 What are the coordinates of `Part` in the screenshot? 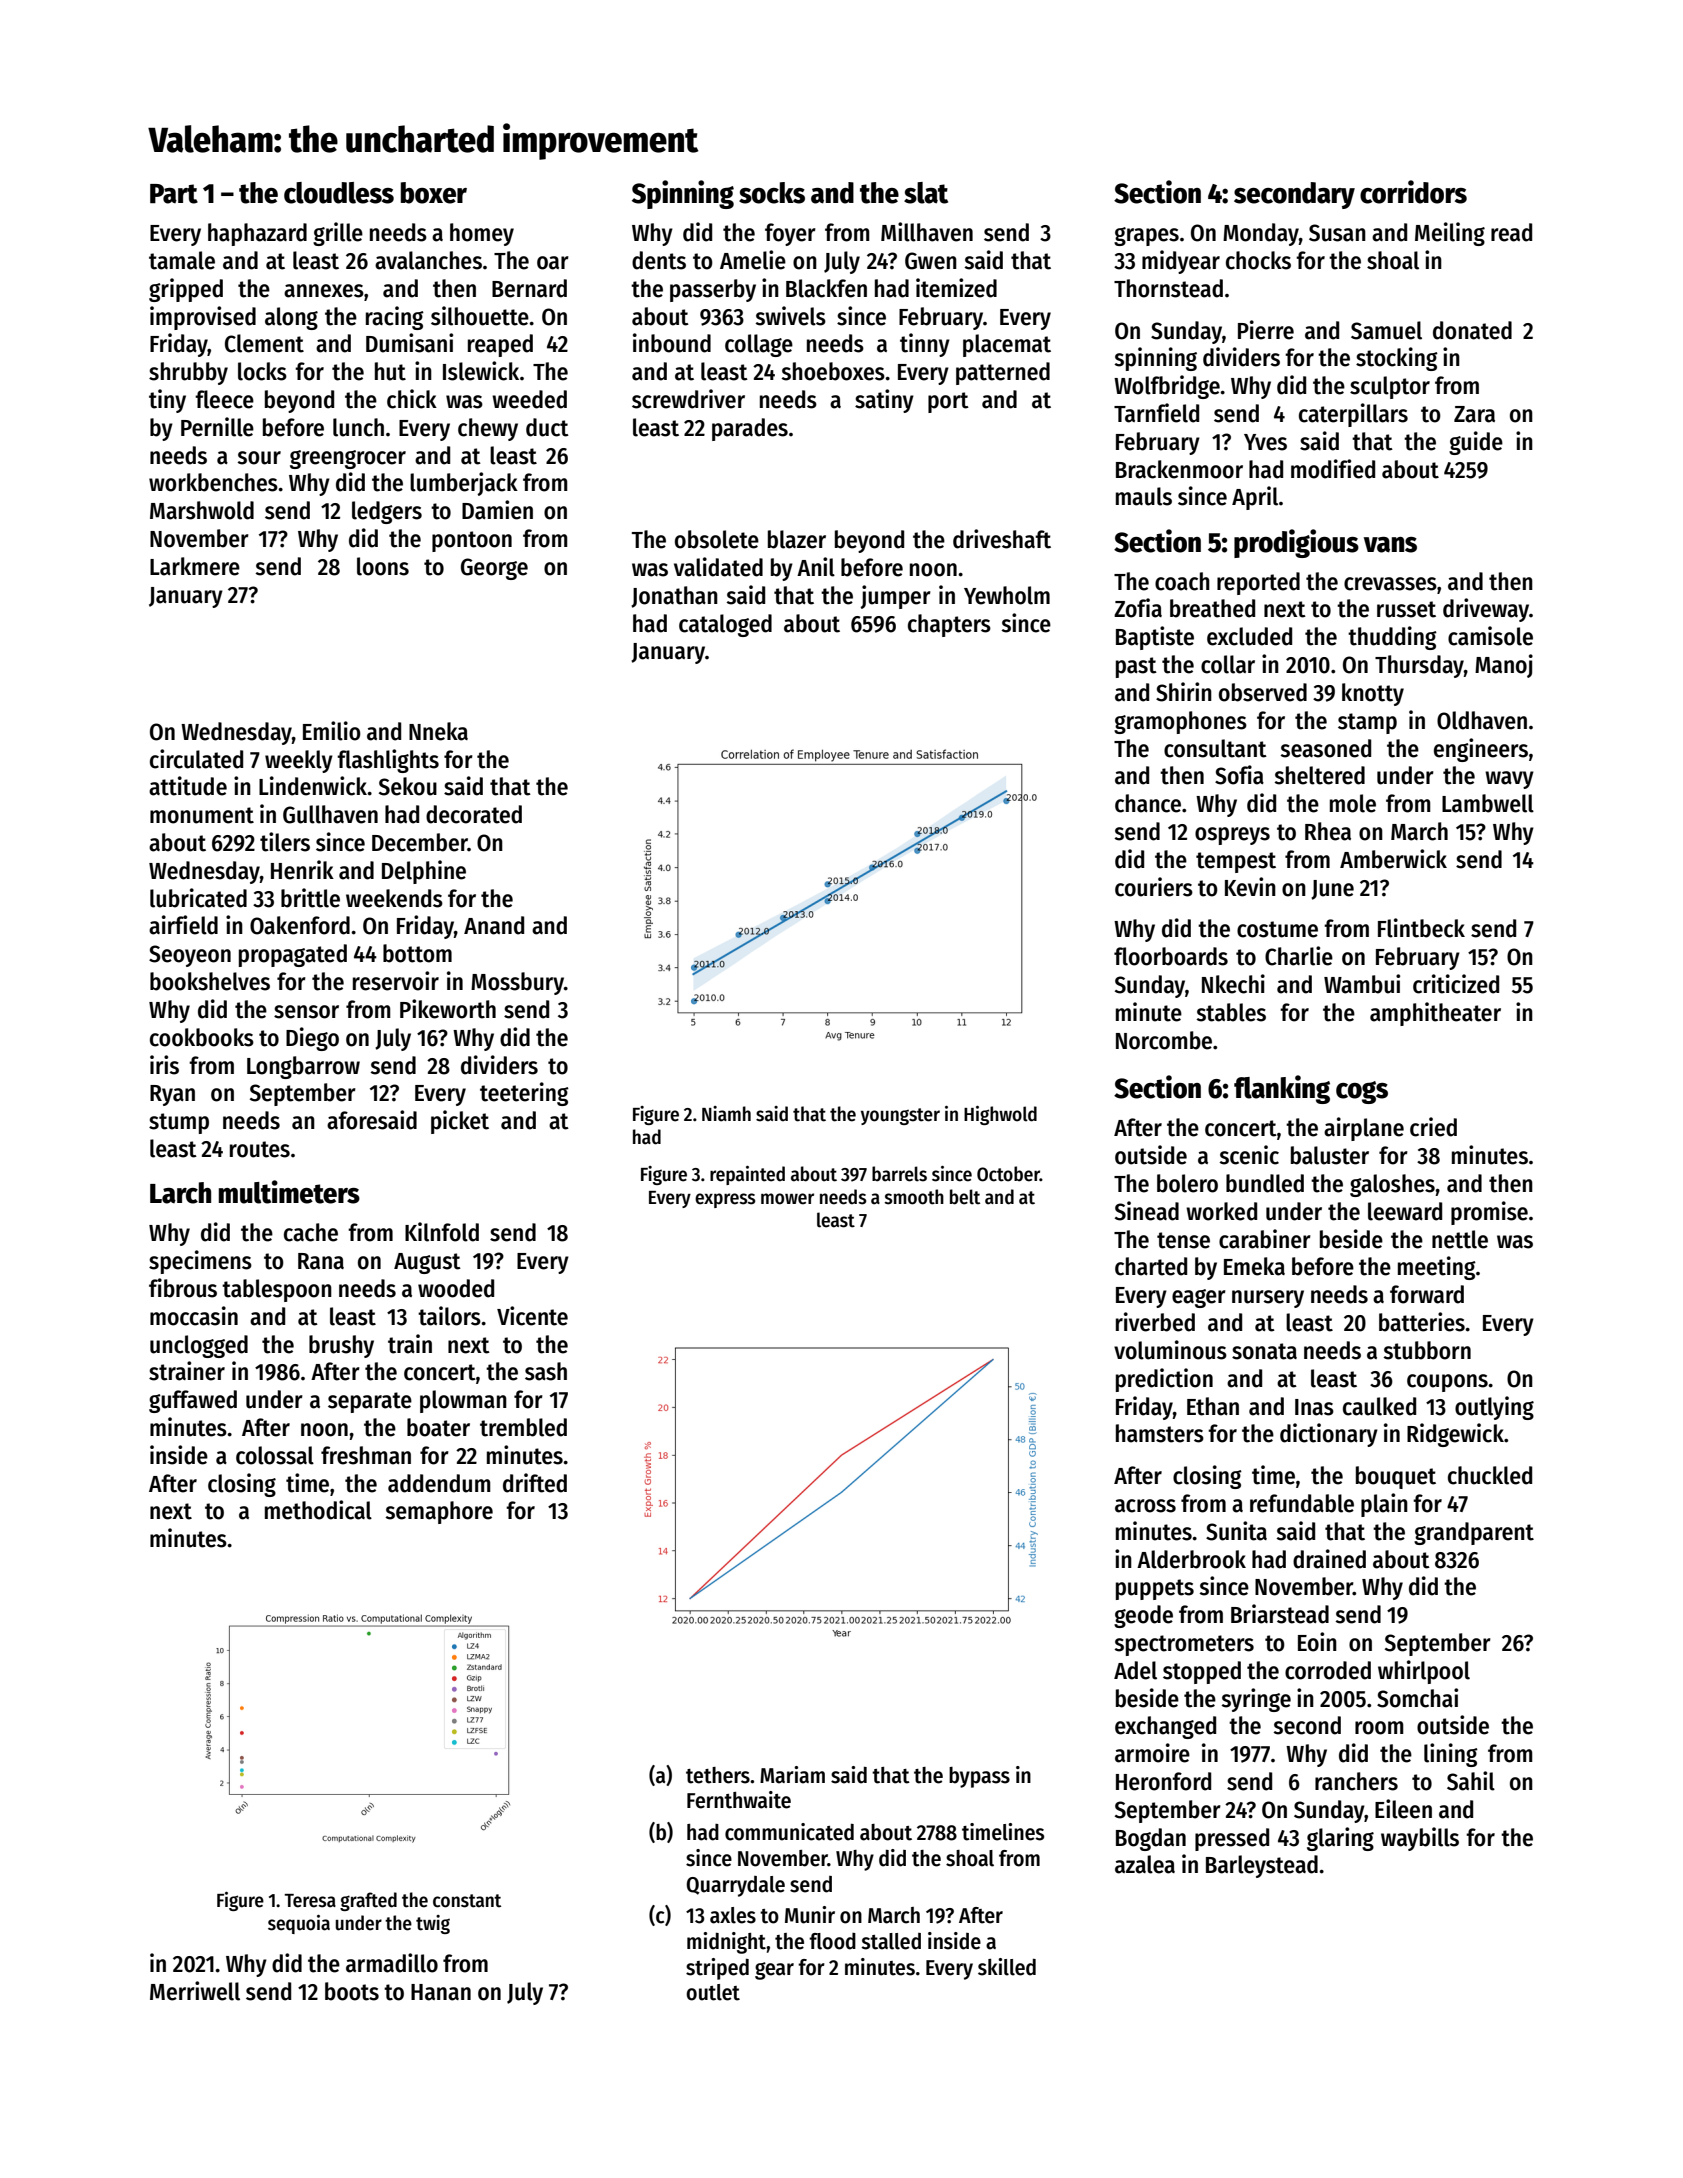 It's located at (174, 194).
